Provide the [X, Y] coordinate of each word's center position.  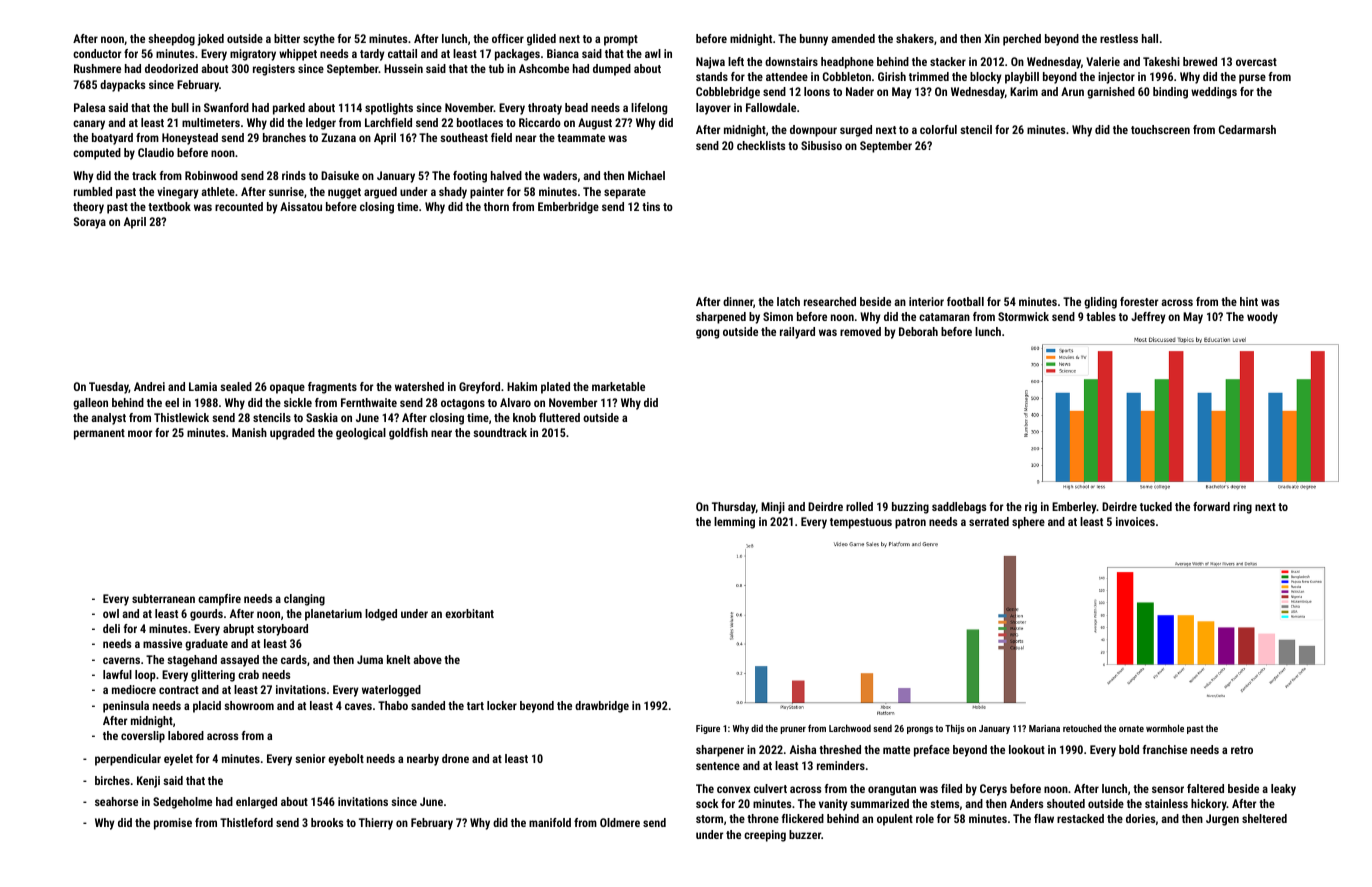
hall [1150, 38]
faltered [1205, 788]
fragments [332, 388]
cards [294, 659]
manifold [550, 822]
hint [1249, 301]
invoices [1135, 521]
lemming [734, 523]
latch [788, 301]
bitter [287, 38]
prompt [621, 40]
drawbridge [602, 707]
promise [173, 824]
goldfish [408, 434]
